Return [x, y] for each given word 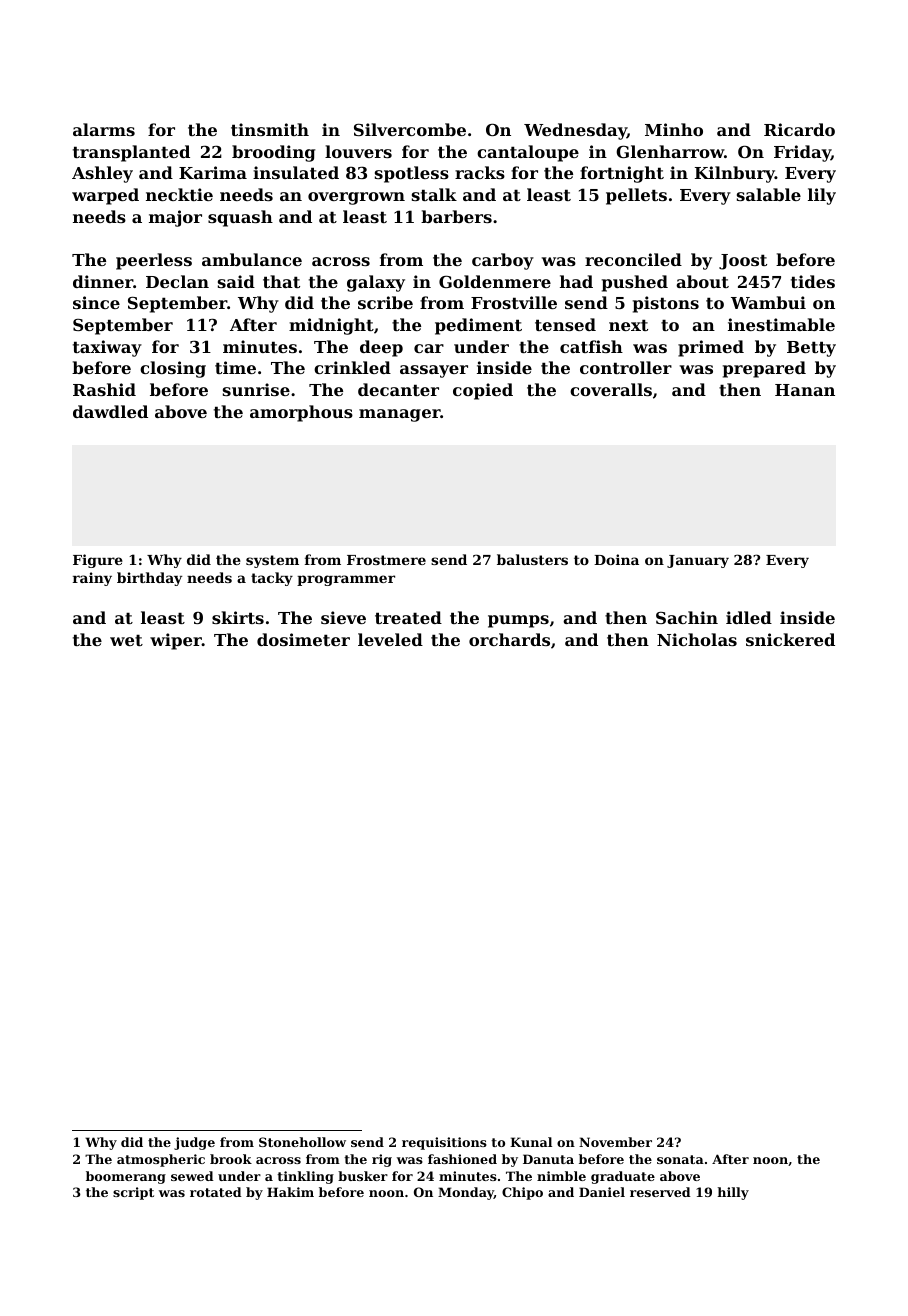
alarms [104, 129]
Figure [98, 561]
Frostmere [386, 560]
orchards [509, 639]
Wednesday [575, 131]
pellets [636, 196]
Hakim [290, 1192]
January [698, 561]
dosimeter [303, 639]
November [615, 1142]
